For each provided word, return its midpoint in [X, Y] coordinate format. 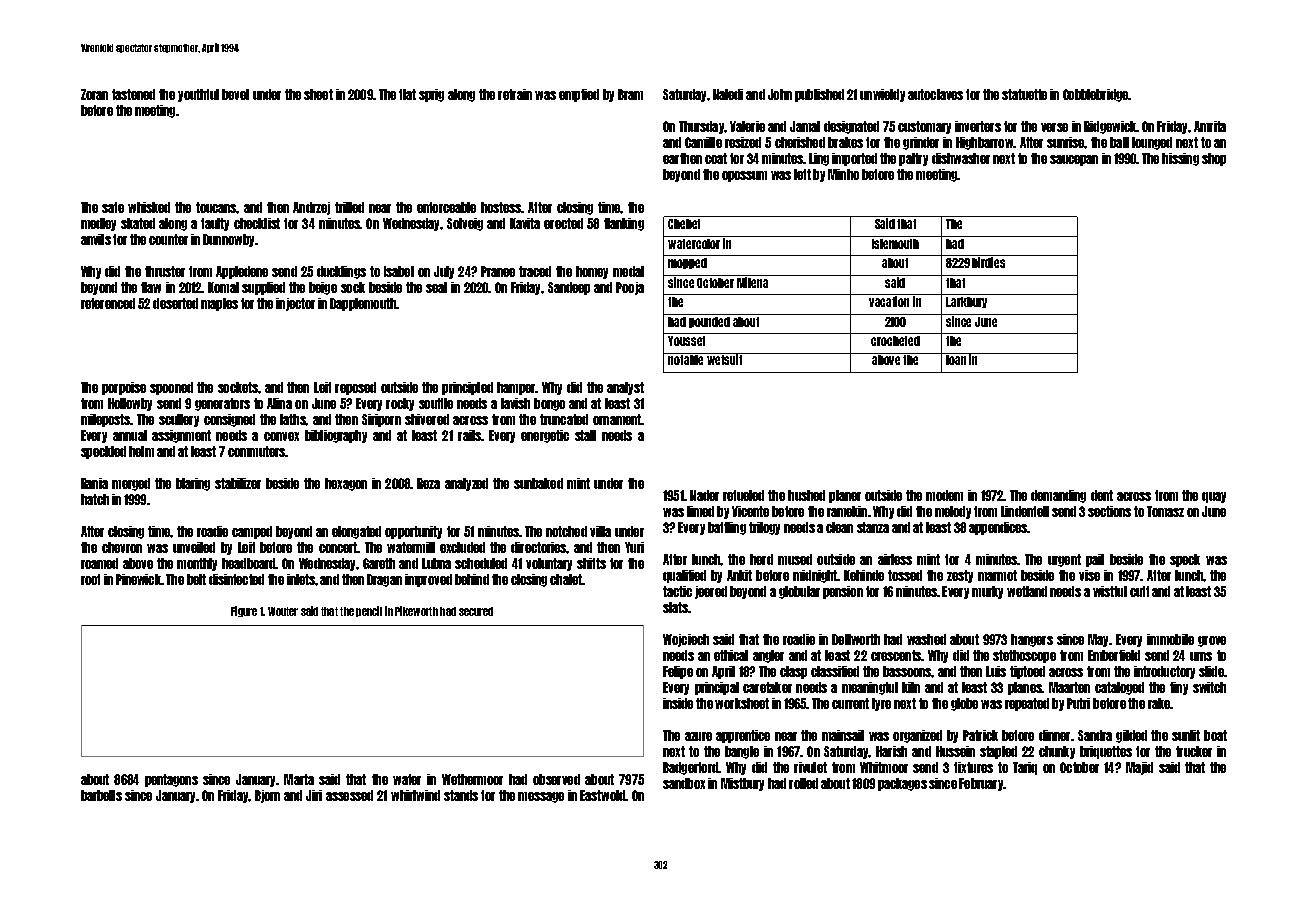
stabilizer [238, 483]
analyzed [466, 484]
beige [323, 288]
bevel [235, 94]
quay [1214, 497]
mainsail [843, 735]
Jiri [314, 795]
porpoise [124, 388]
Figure [244, 611]
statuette [1024, 94]
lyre [881, 704]
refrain [515, 94]
